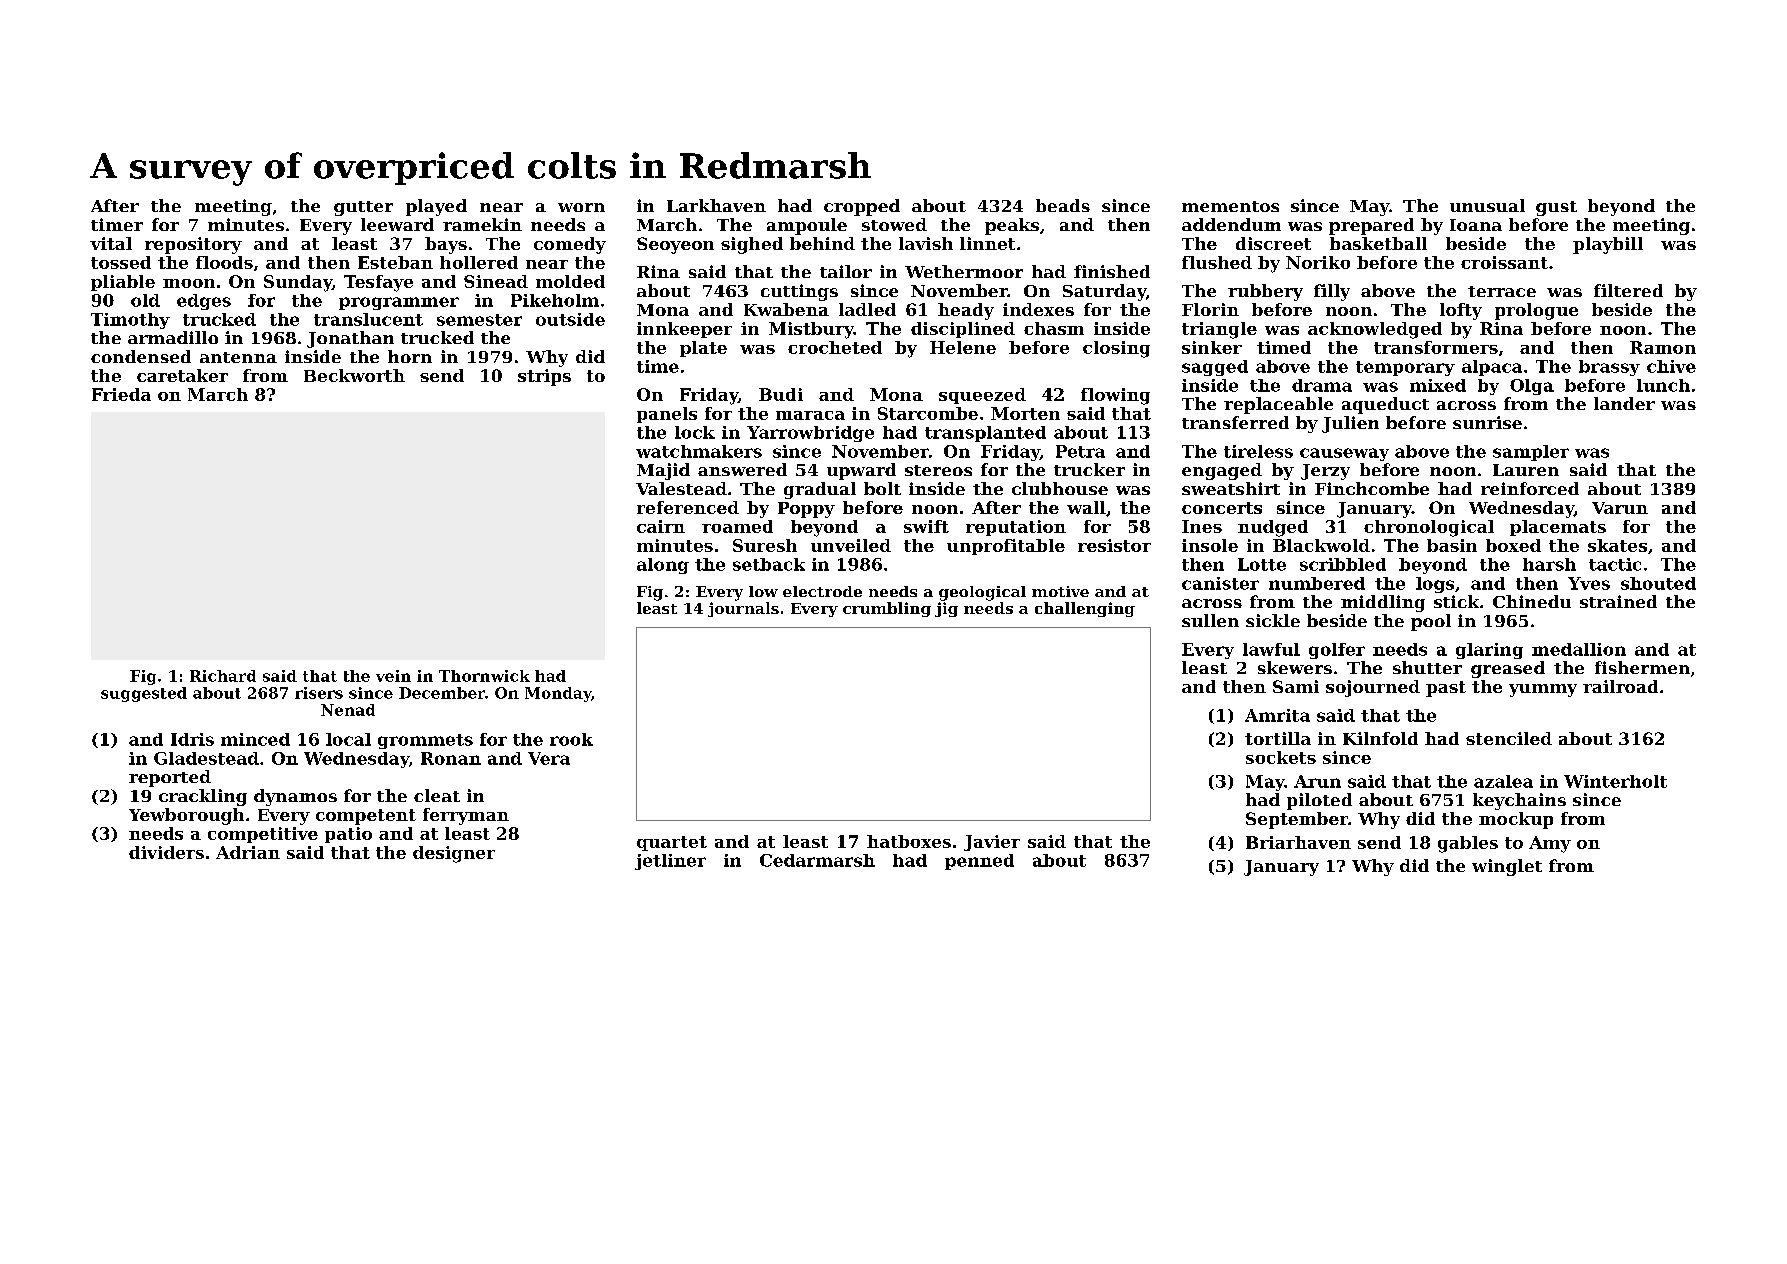 This screenshot has height=1264, width=1787. Describe the element at coordinates (1624, 403) in the screenshot. I see `lander` at that location.
